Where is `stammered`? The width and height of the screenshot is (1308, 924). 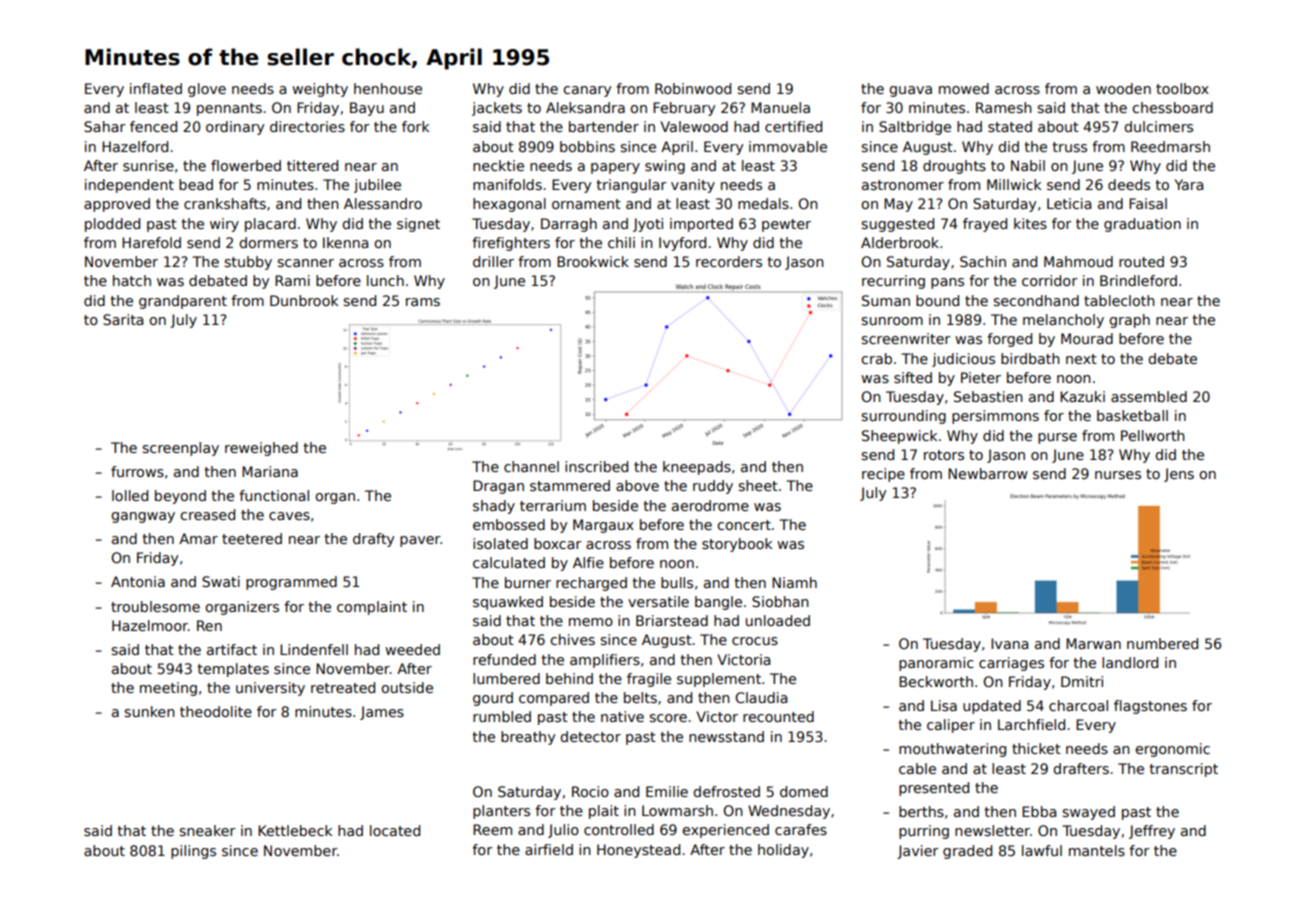
stammered is located at coordinates (570, 485).
